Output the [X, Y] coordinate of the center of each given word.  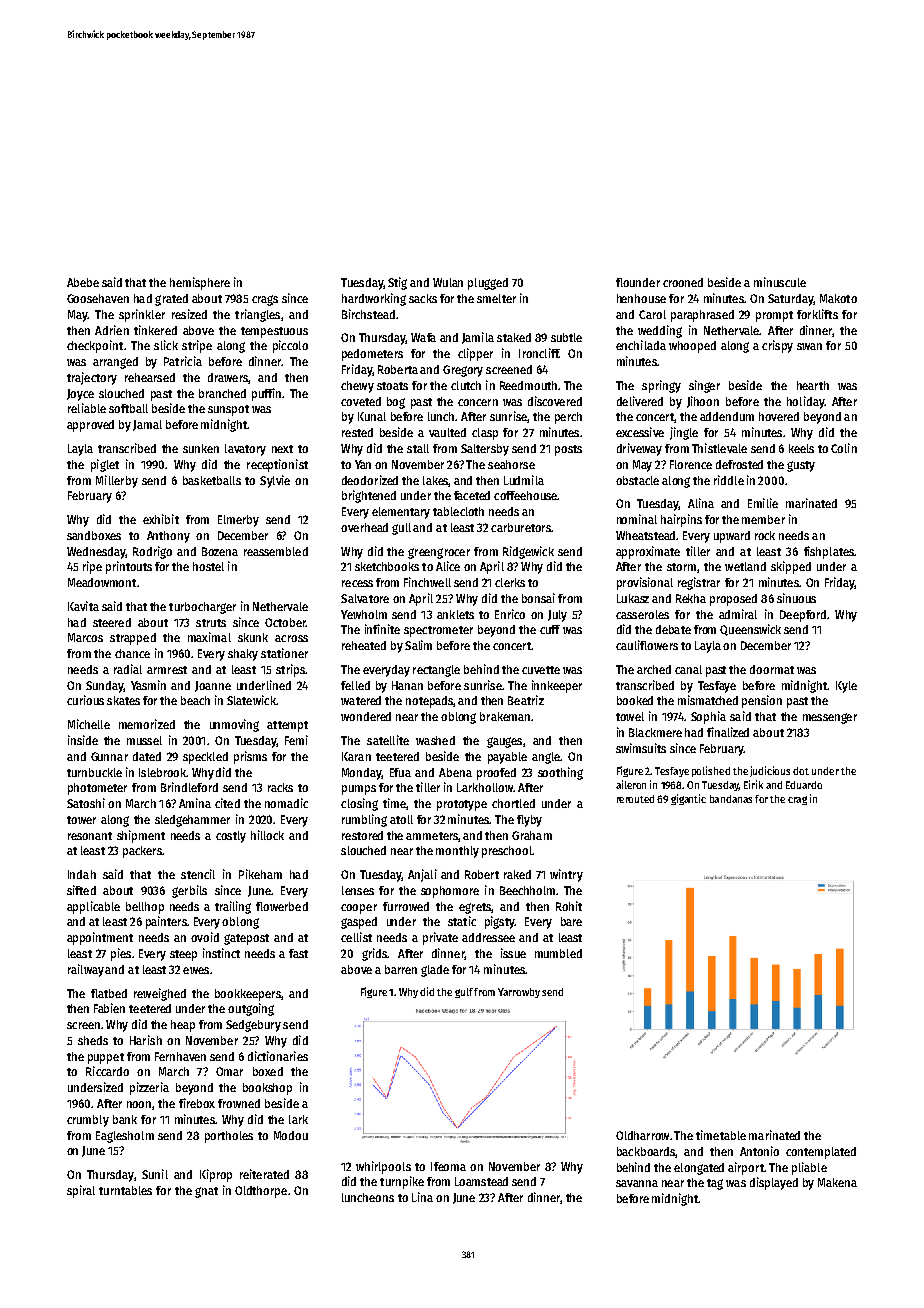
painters [166, 922]
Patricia [183, 361]
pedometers [372, 355]
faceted [472, 495]
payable [507, 758]
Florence [691, 464]
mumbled [558, 953]
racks [280, 787]
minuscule [780, 282]
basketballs [212, 480]
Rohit [569, 906]
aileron [631, 784]
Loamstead [481, 1181]
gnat [206, 1192]
